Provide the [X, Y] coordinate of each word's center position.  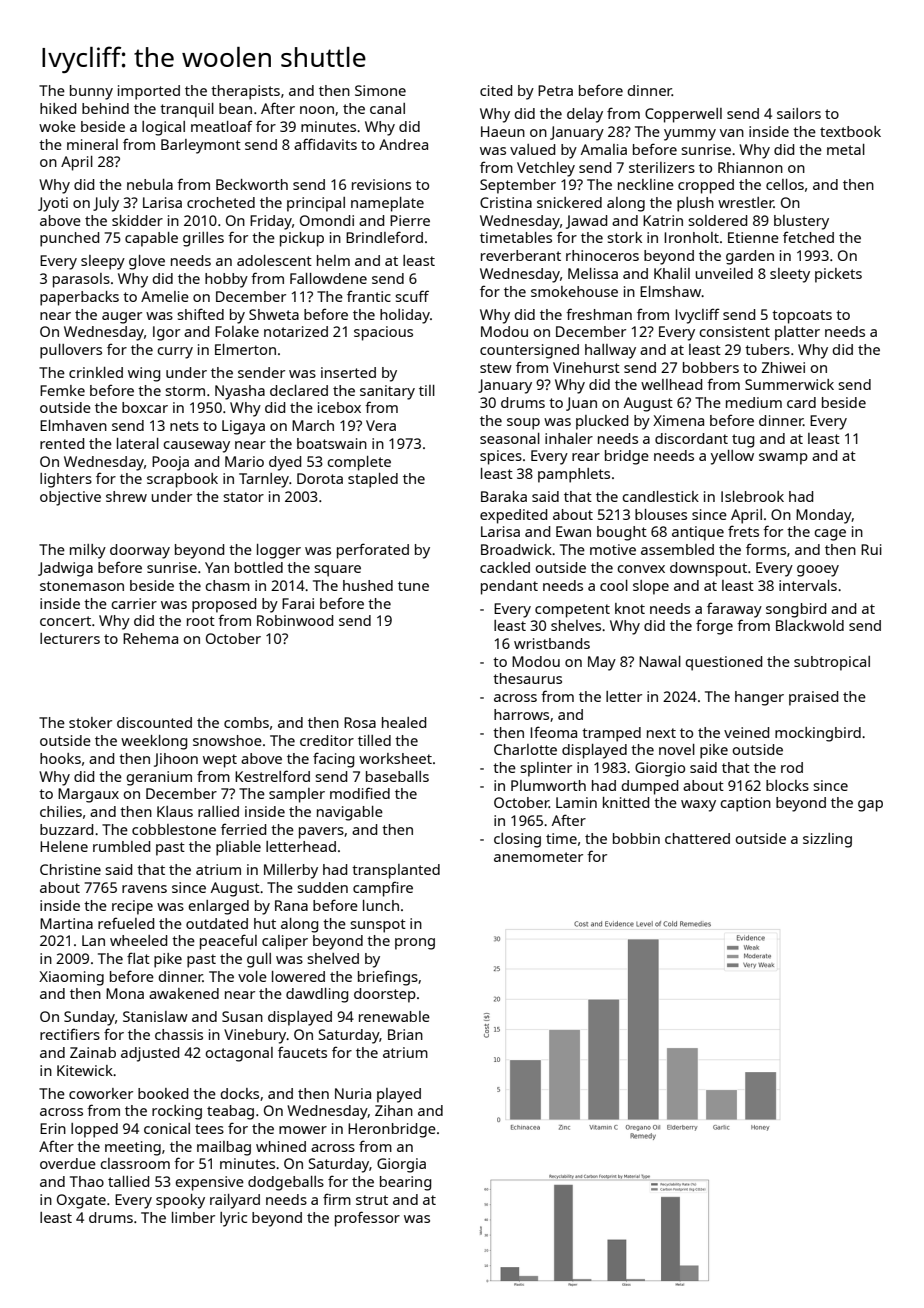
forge [714, 627]
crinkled [96, 372]
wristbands [552, 643]
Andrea [403, 144]
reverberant [521, 255]
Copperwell [683, 115]
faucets [302, 1052]
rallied [218, 811]
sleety [790, 275]
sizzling [827, 840]
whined [281, 1146]
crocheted [221, 202]
